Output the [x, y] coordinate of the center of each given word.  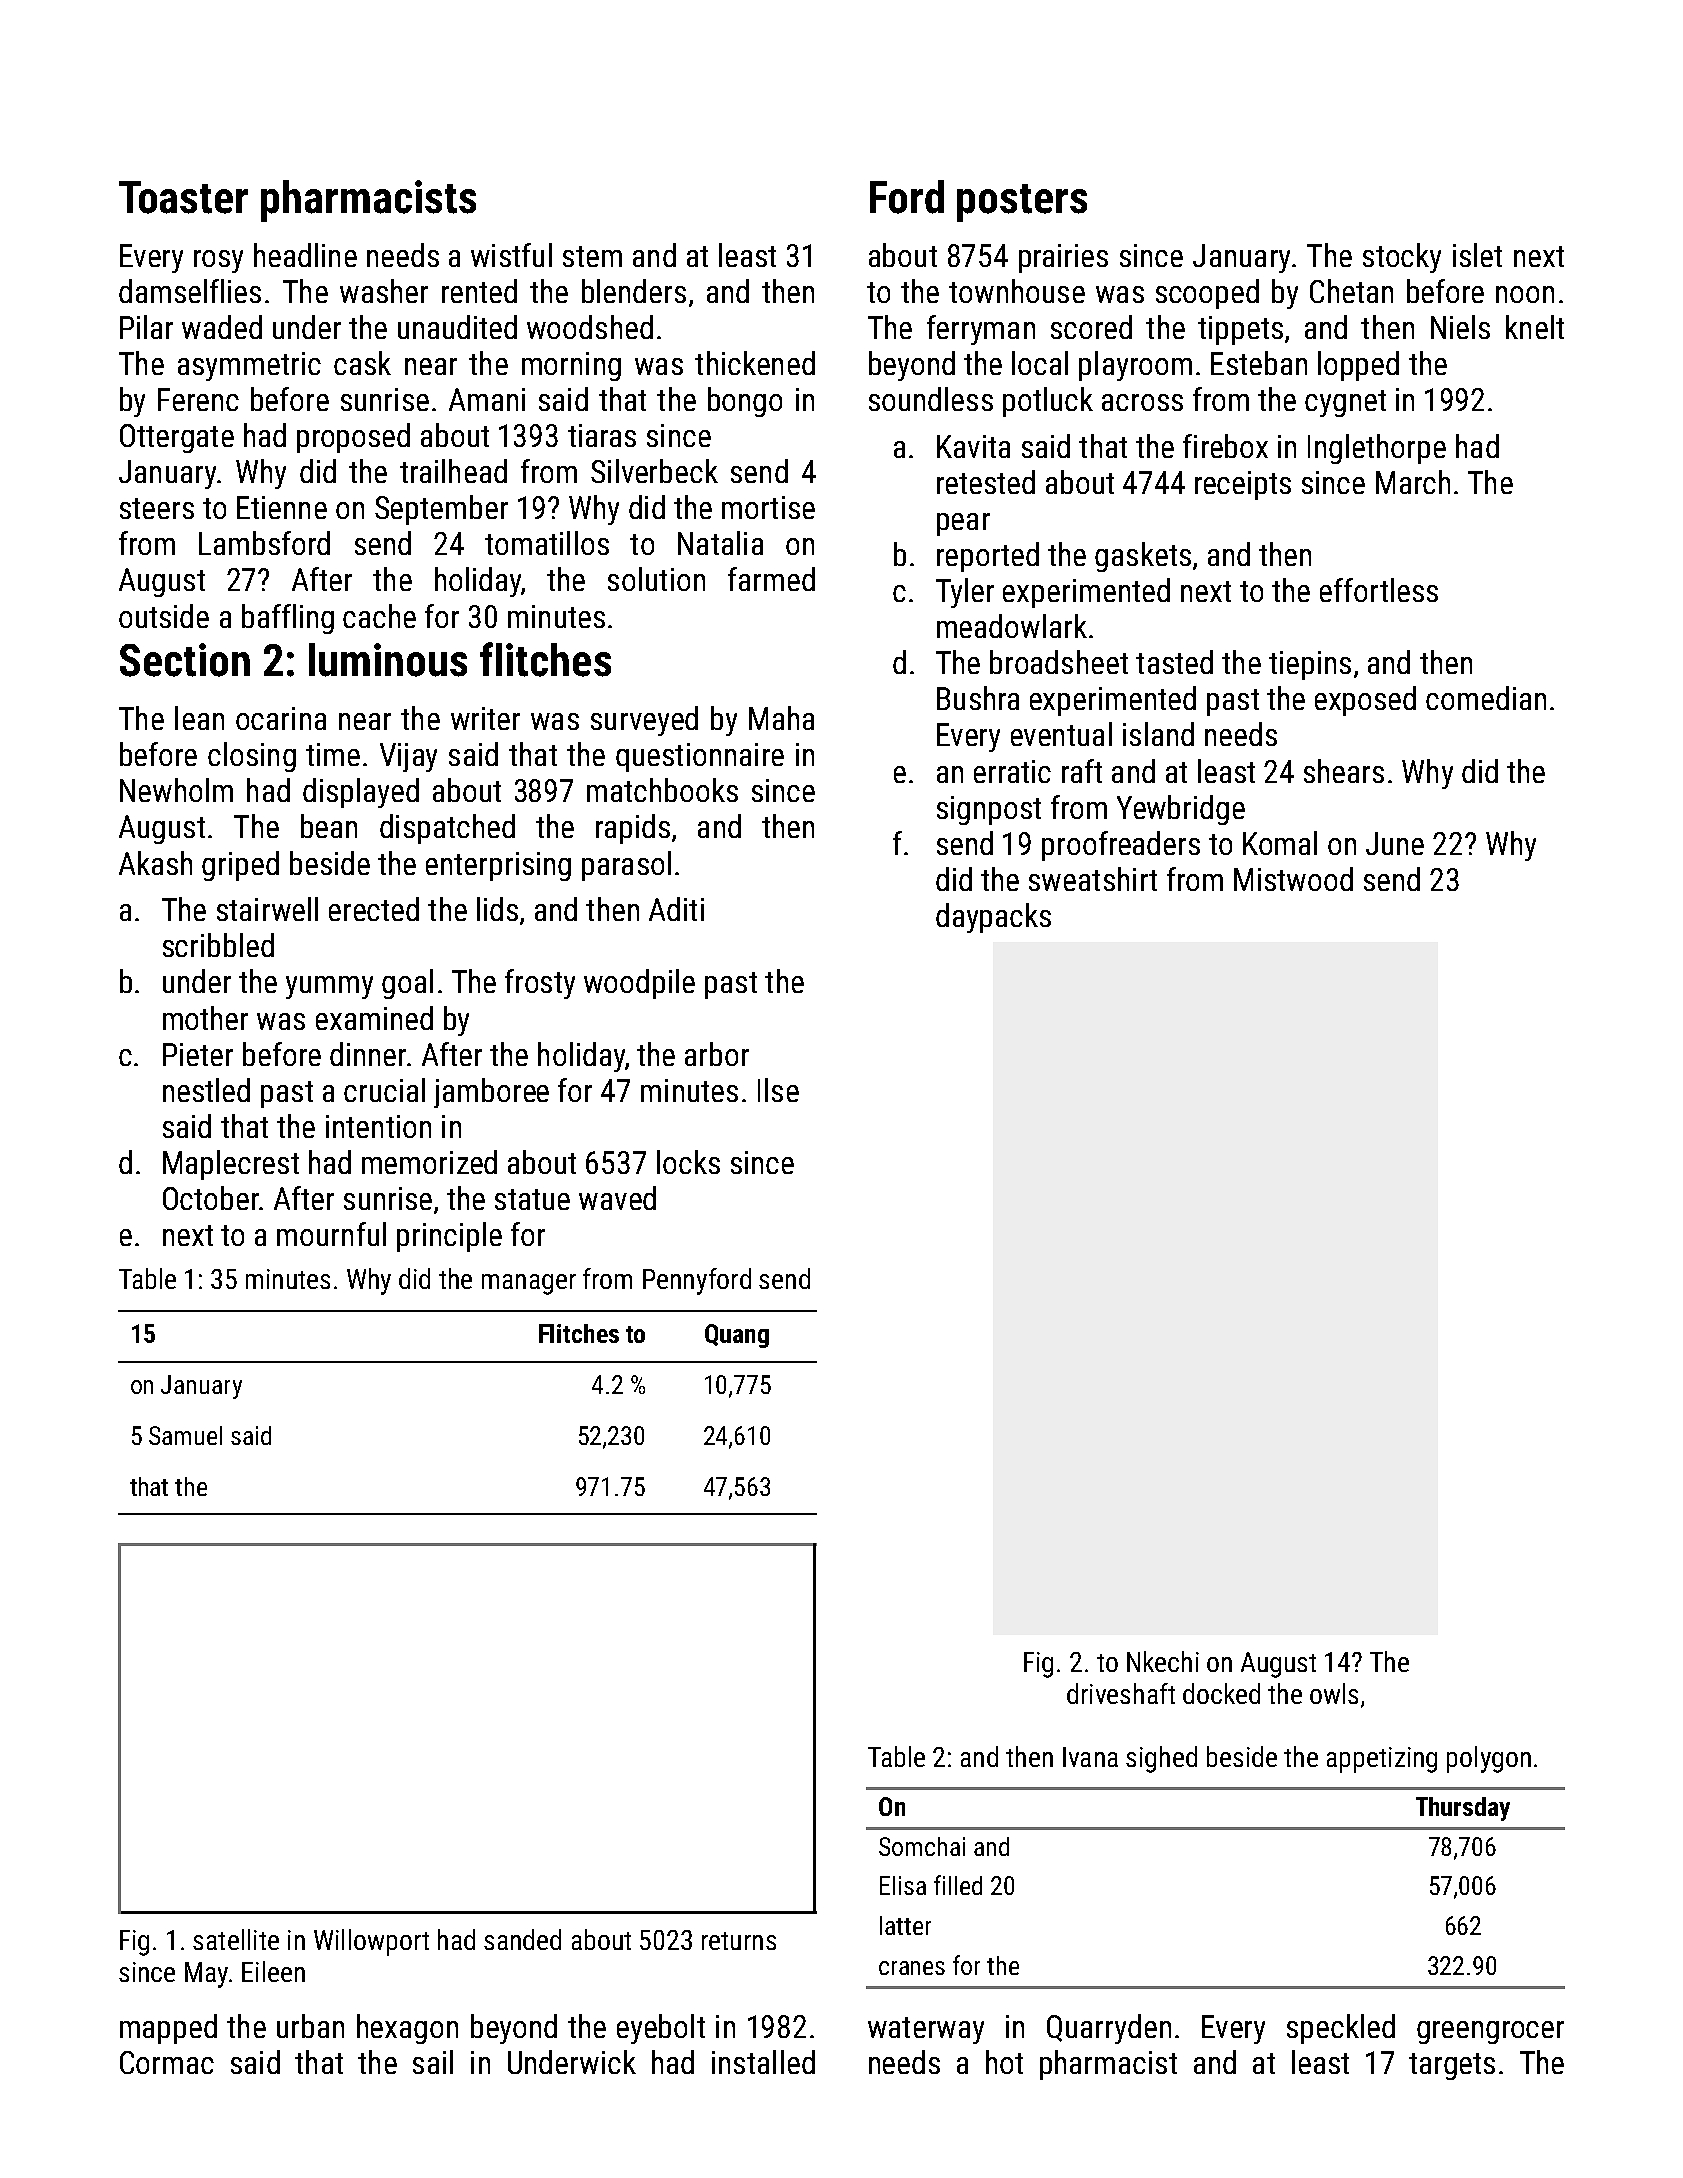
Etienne [282, 507]
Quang [737, 1336]
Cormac [167, 2062]
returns [739, 1941]
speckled [1341, 2029]
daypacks [993, 918]
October [211, 1198]
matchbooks [662, 790]
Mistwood [1293, 879]
